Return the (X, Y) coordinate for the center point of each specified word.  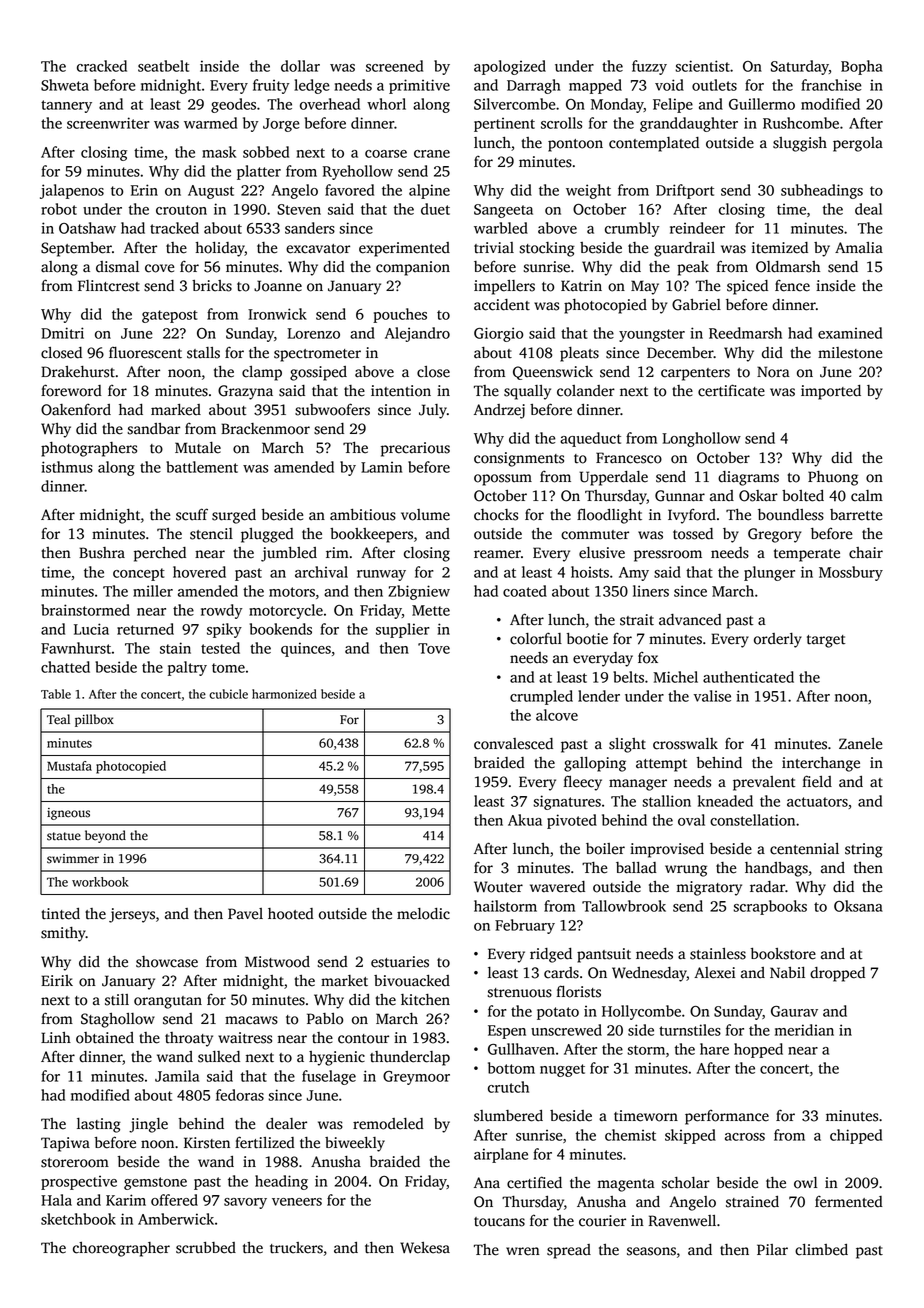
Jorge (281, 125)
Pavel (245, 914)
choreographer (121, 1249)
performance (727, 1117)
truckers (296, 1248)
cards (561, 973)
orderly (778, 640)
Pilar (772, 1249)
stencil (211, 534)
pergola (858, 144)
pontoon (575, 145)
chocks (496, 515)
